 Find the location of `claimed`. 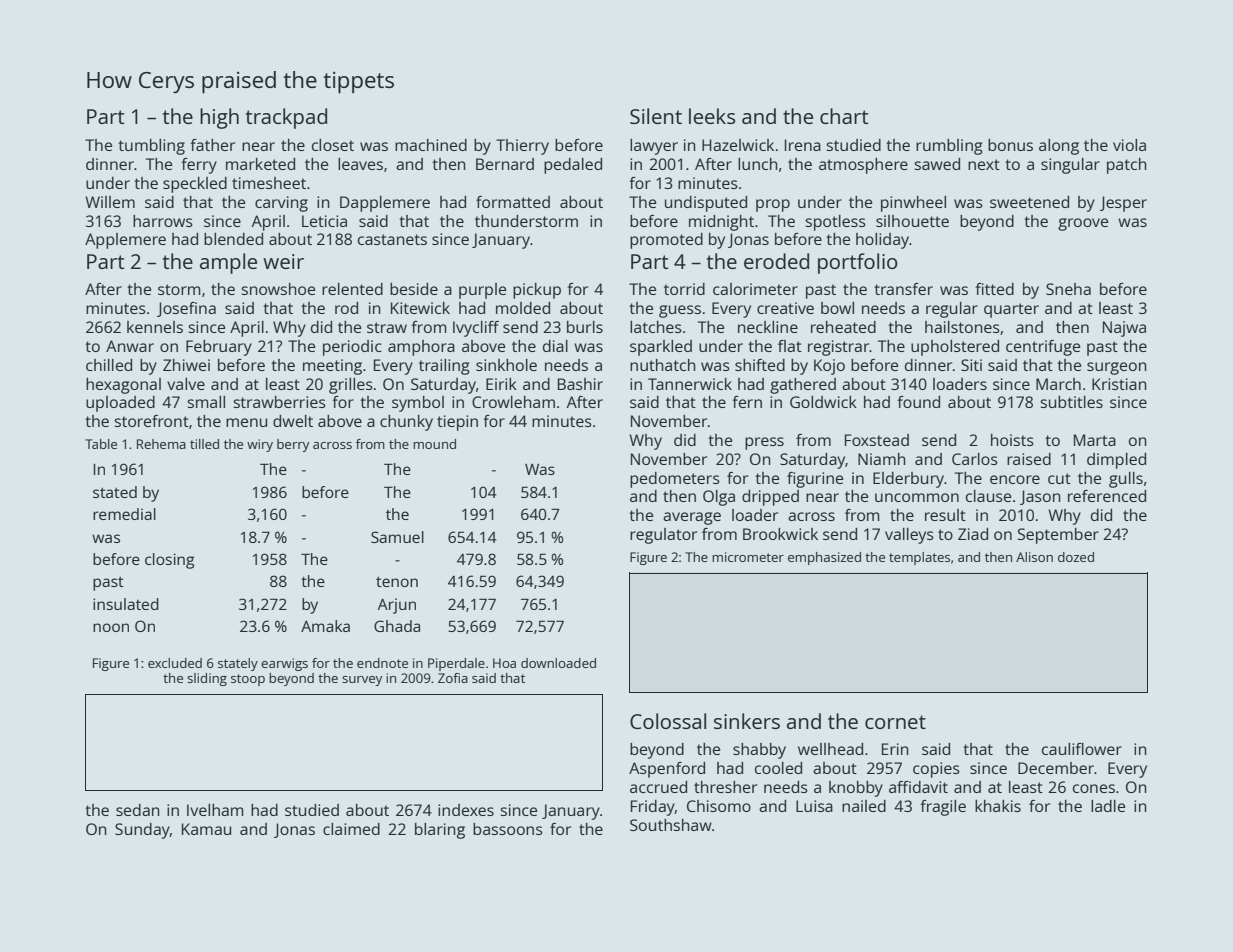

claimed is located at coordinates (351, 829).
